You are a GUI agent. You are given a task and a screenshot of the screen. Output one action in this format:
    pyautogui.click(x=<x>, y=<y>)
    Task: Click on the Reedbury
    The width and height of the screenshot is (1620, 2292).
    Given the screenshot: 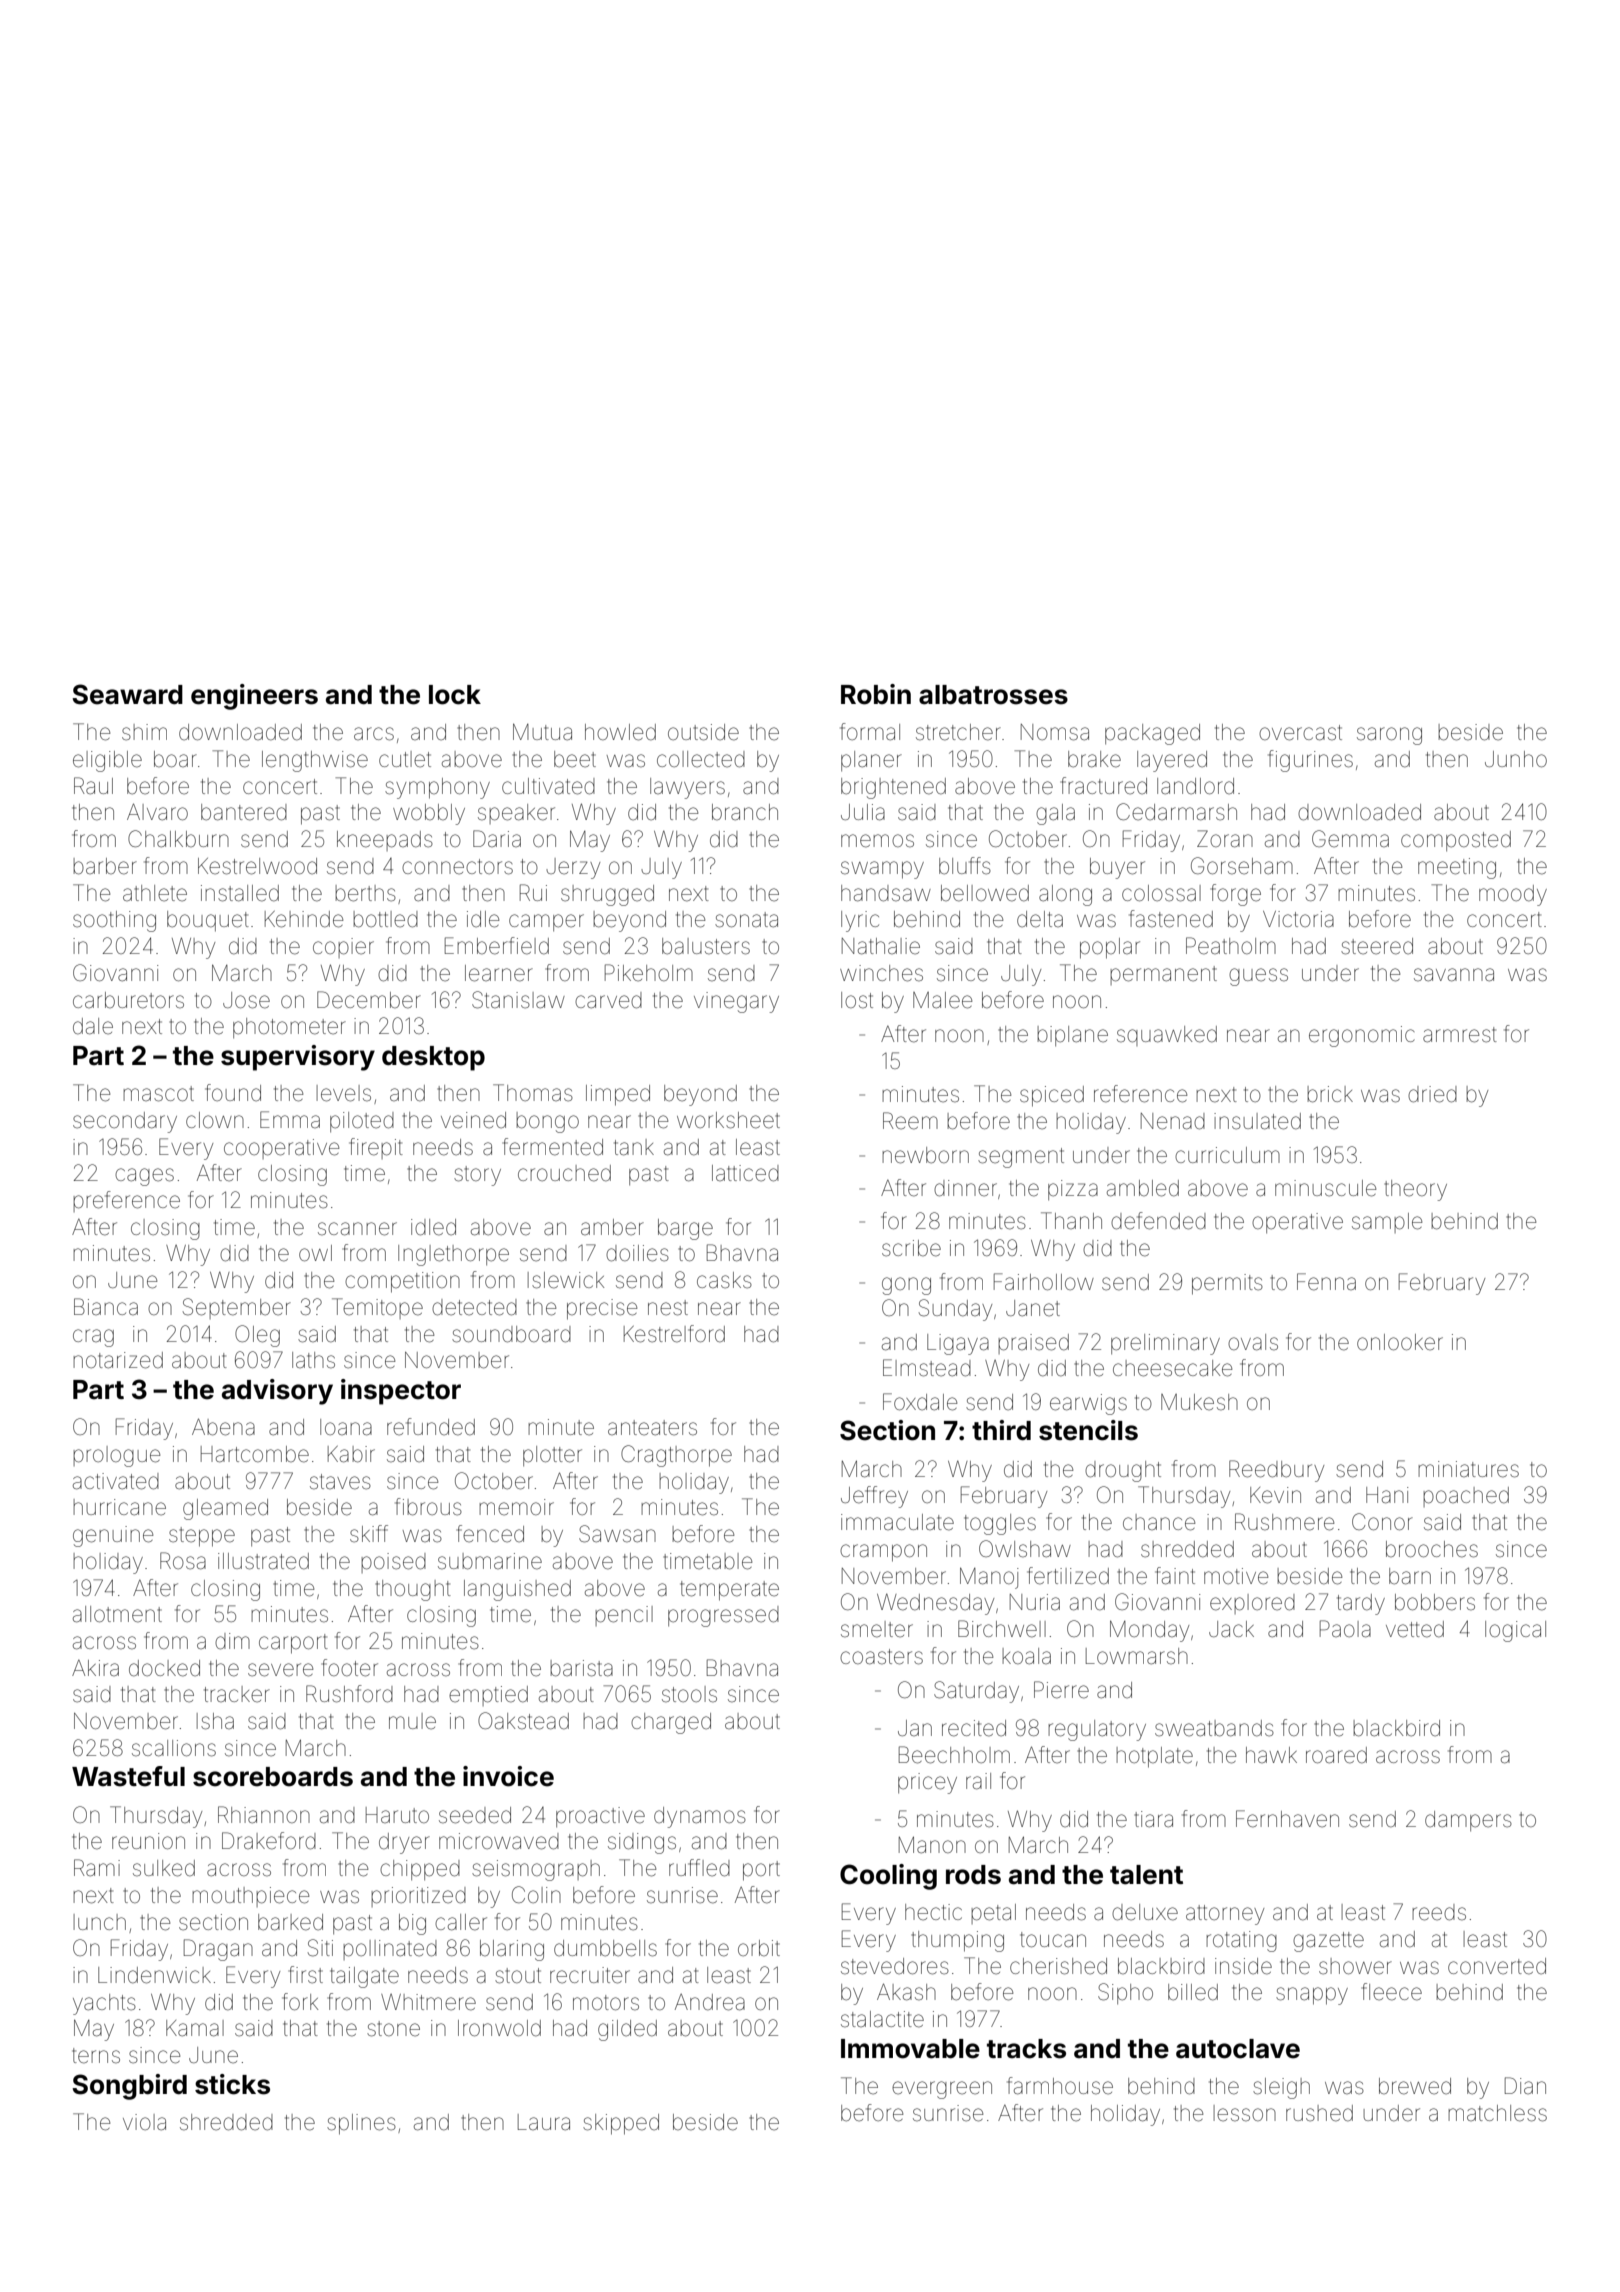 What is the action you would take?
    pyautogui.click(x=1276, y=1471)
